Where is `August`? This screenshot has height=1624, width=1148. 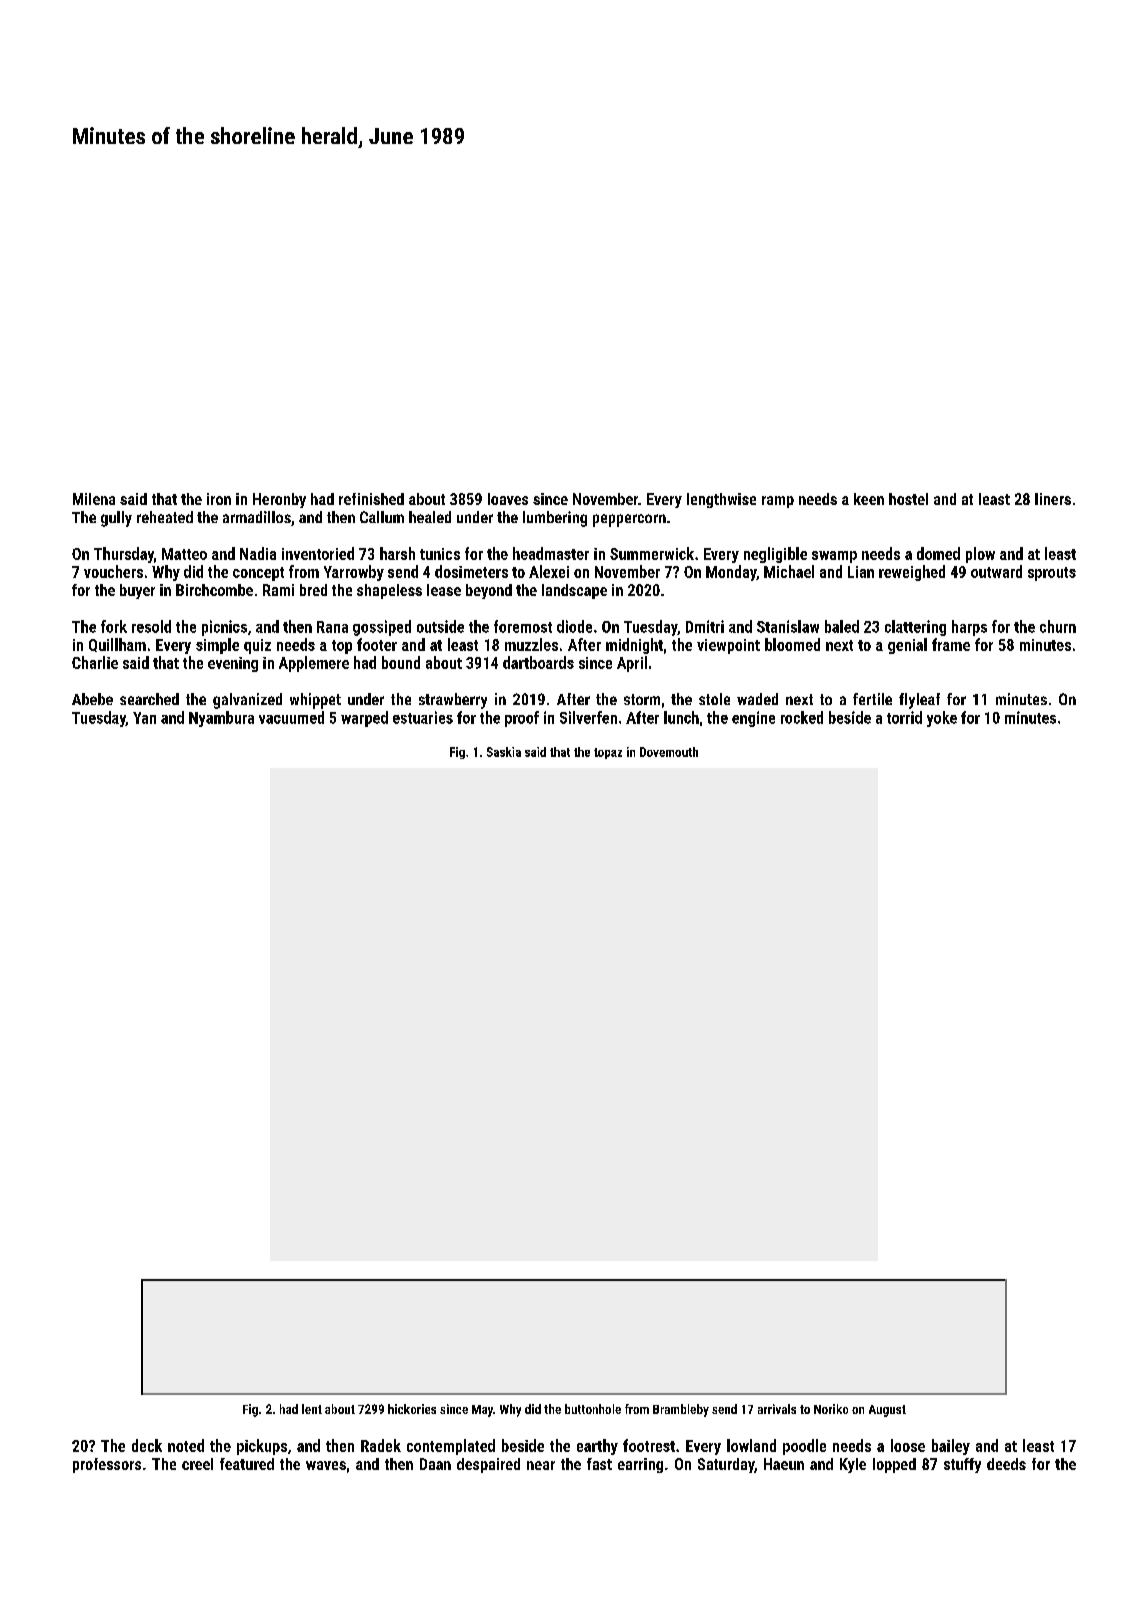 August is located at coordinates (887, 1411).
